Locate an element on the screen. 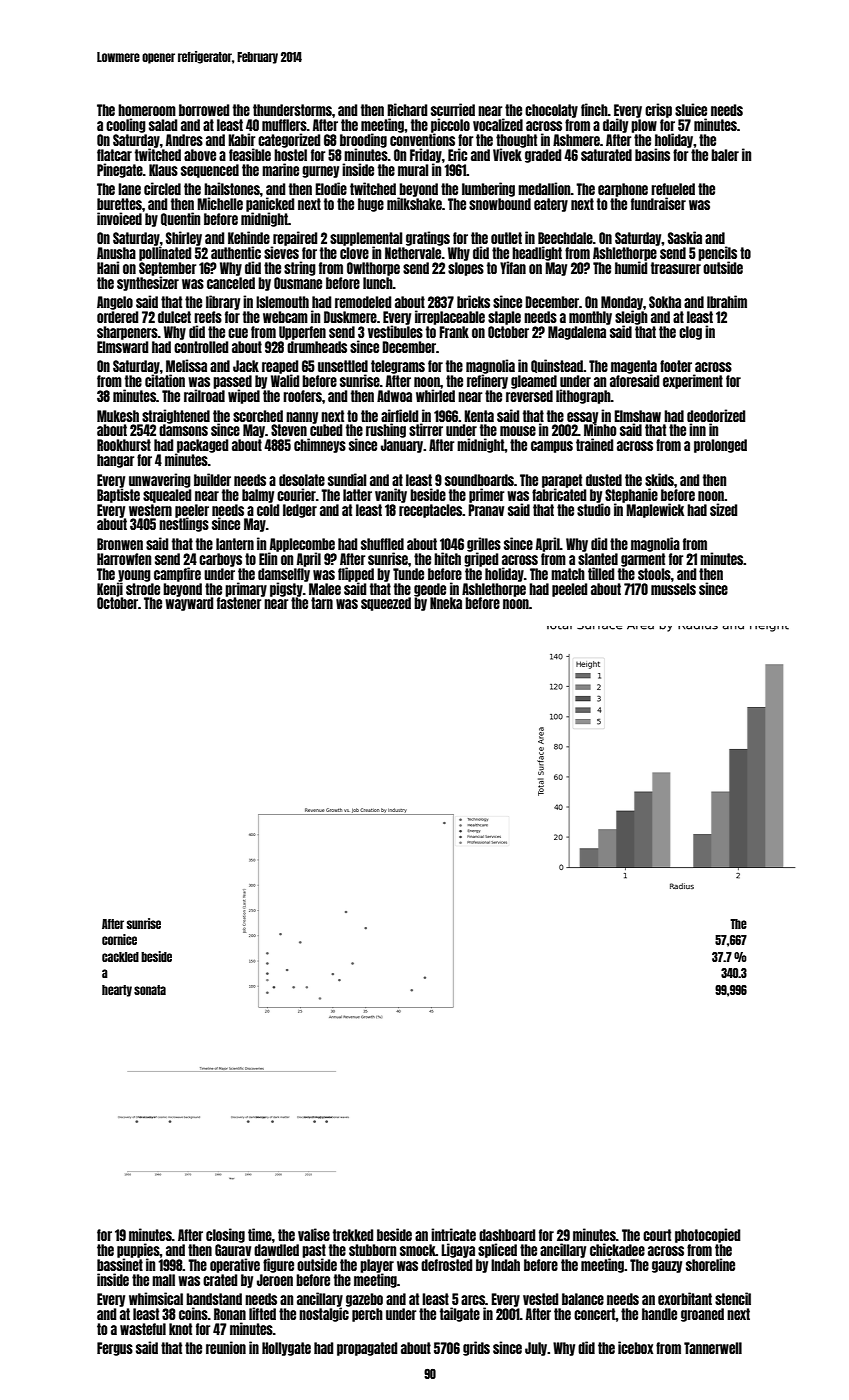  match is located at coordinates (568, 574).
